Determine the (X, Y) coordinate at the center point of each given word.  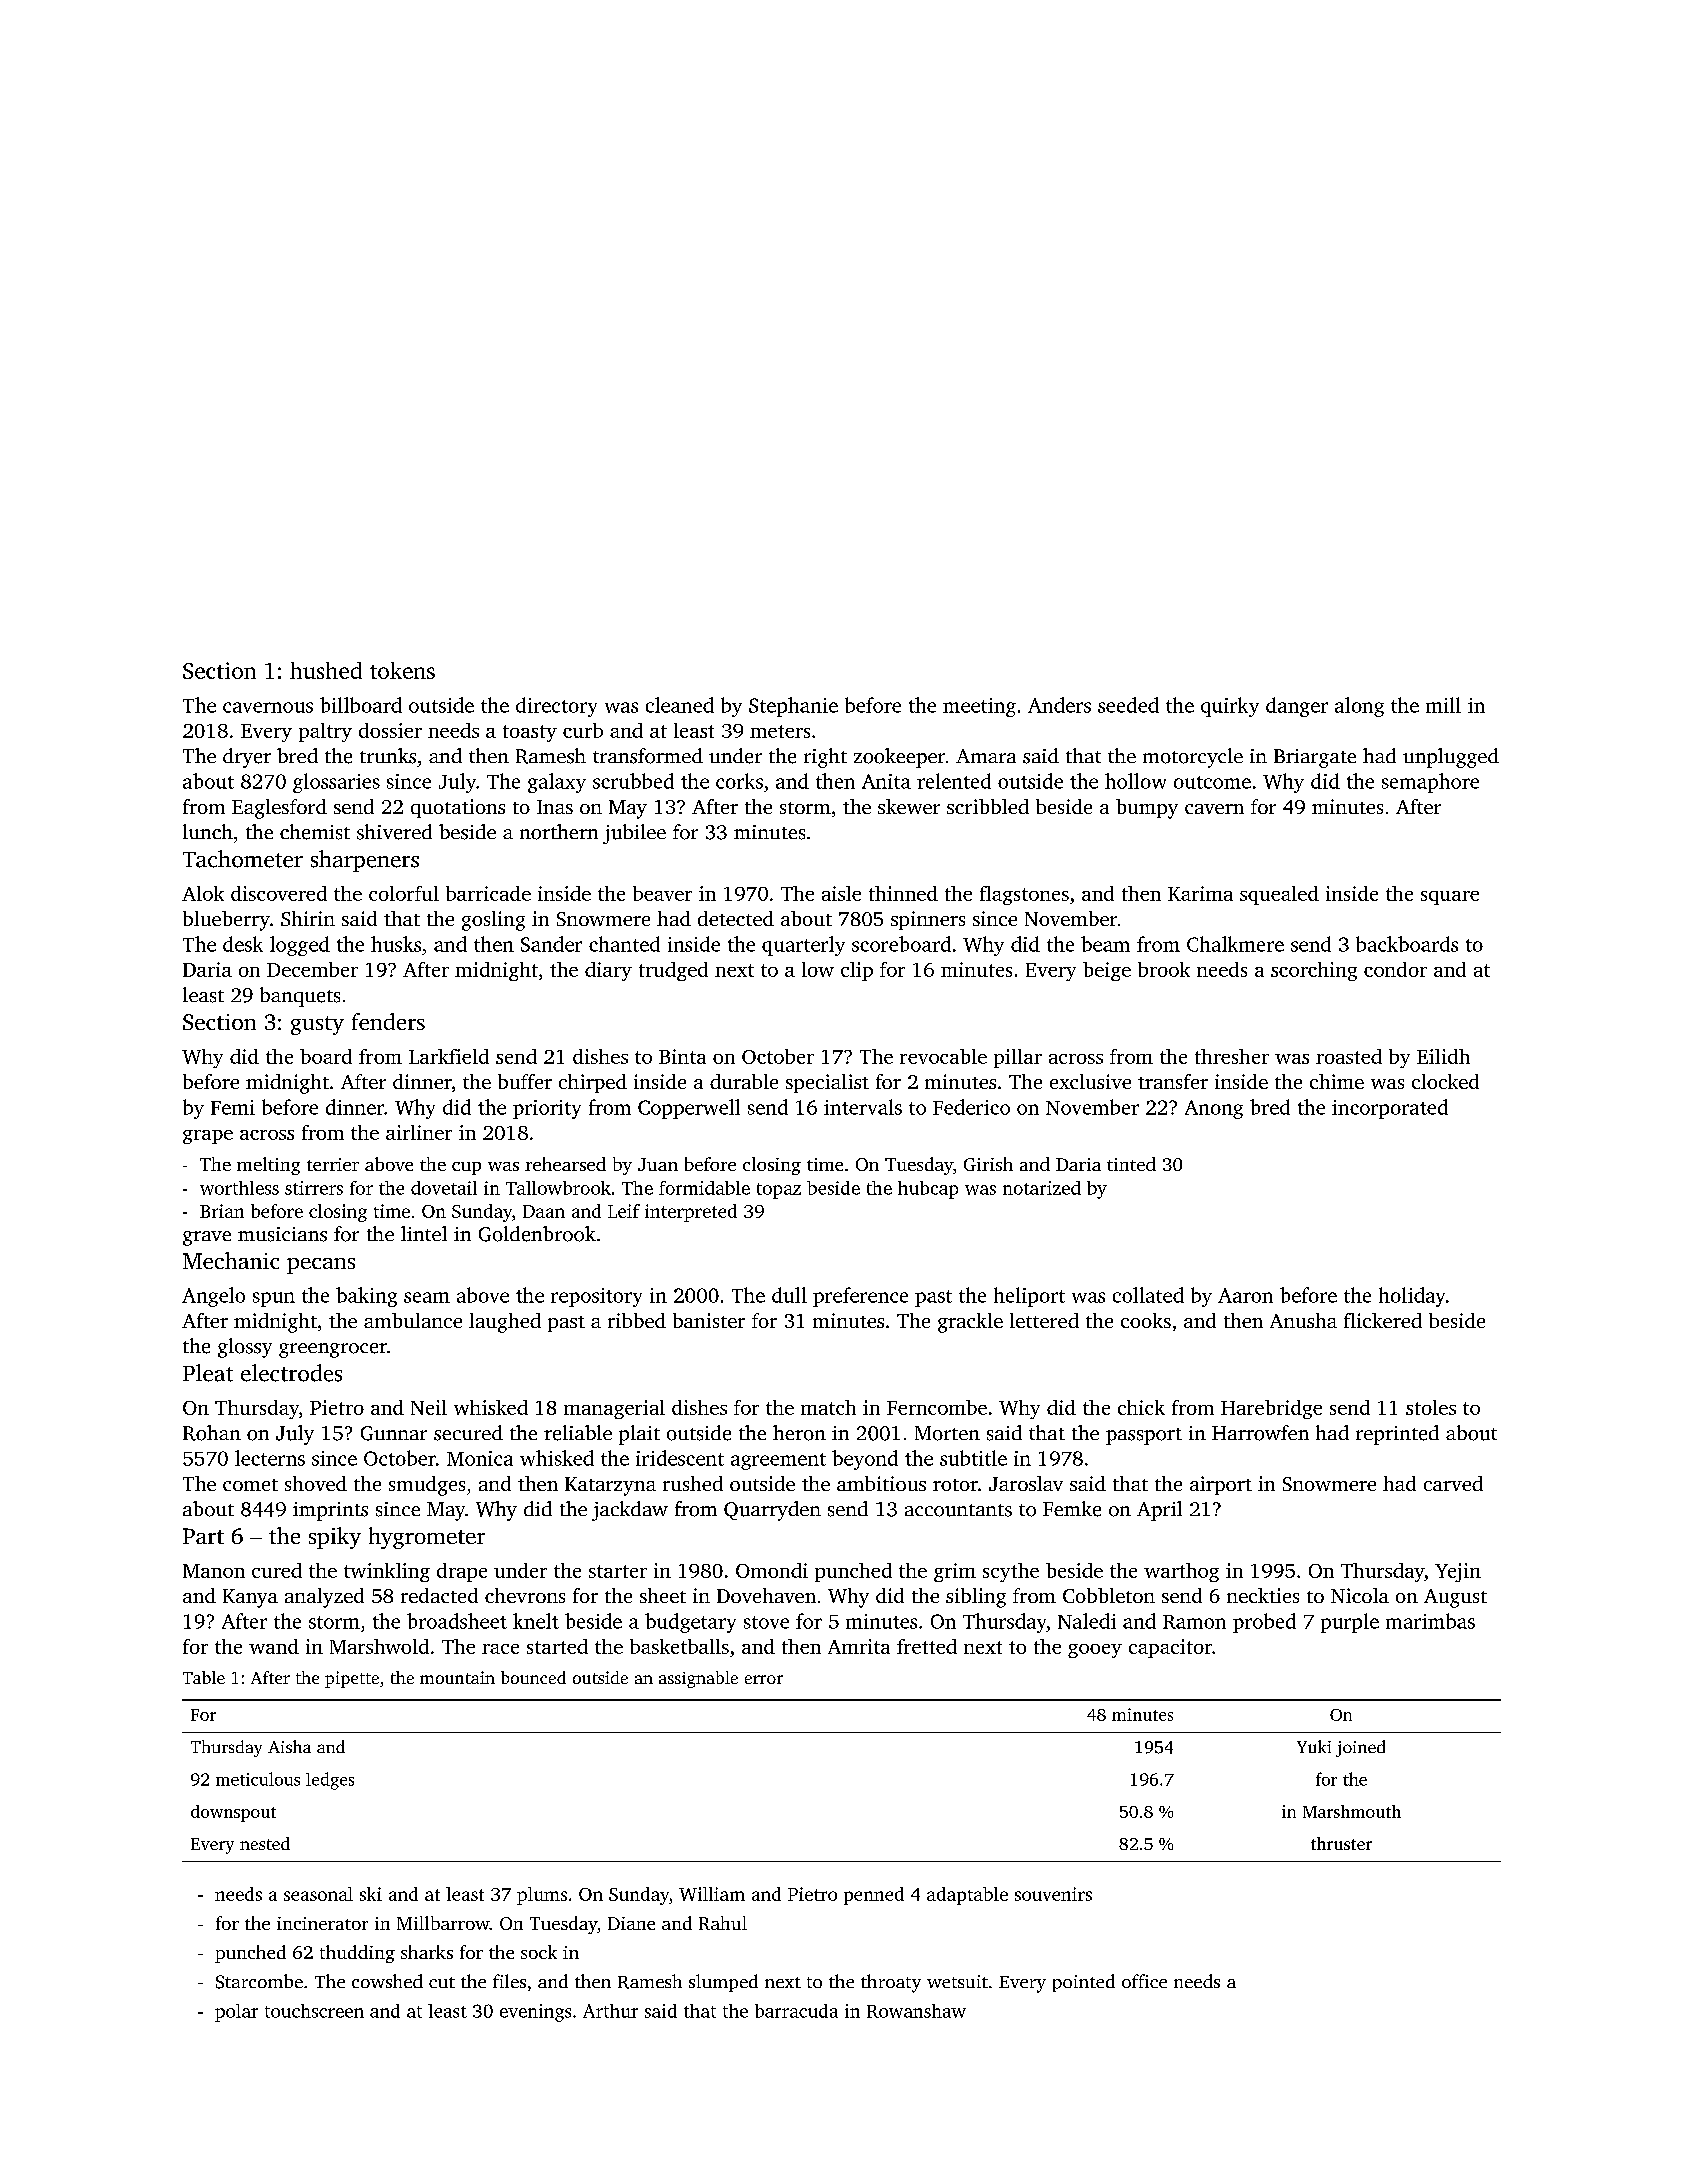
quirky (1230, 707)
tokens (402, 670)
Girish (988, 1164)
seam (427, 1297)
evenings (535, 2013)
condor (1395, 969)
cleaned (680, 705)
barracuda (796, 2011)
